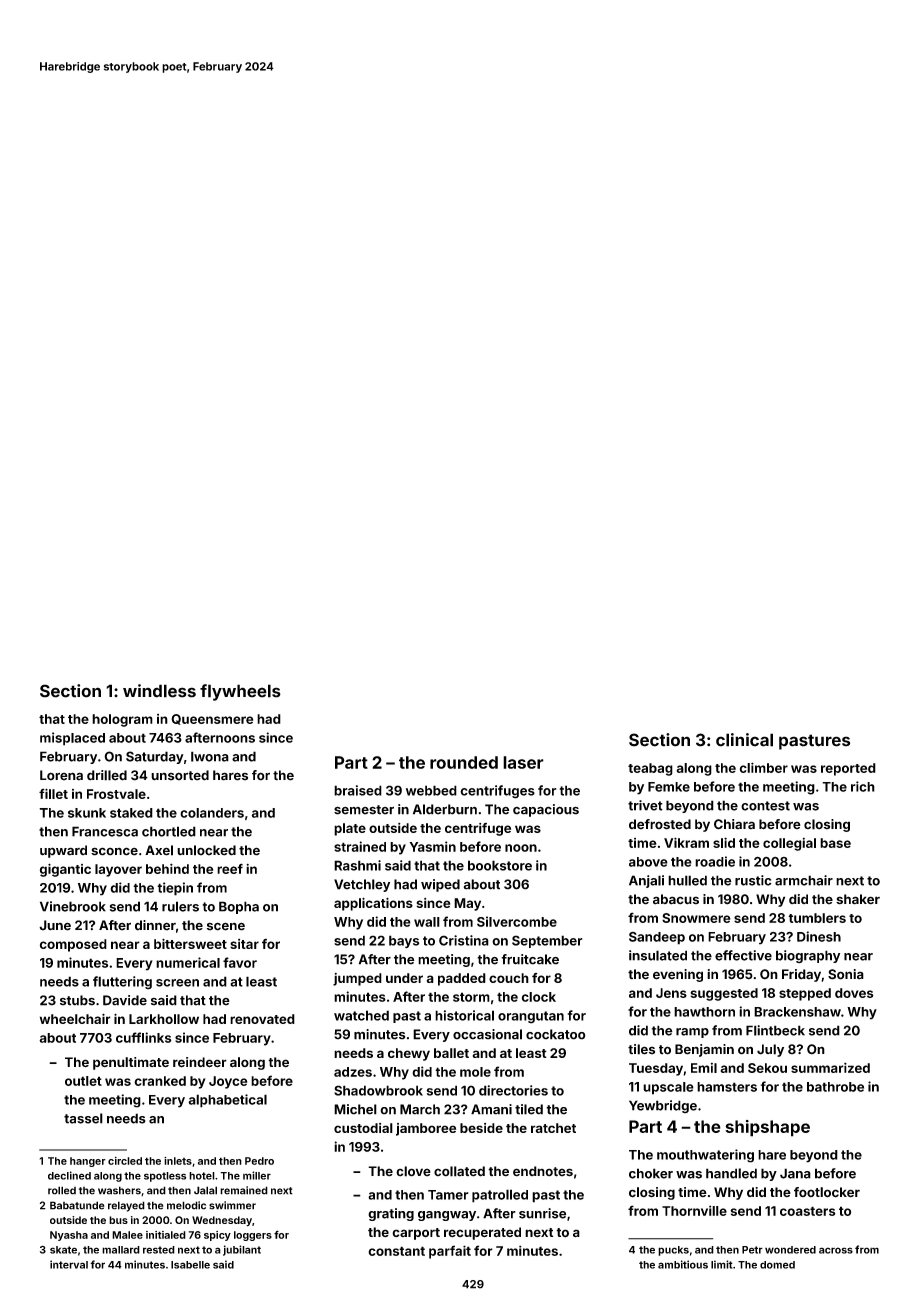 This page has width=924, height=1308. I want to click on across, so click(836, 1250).
